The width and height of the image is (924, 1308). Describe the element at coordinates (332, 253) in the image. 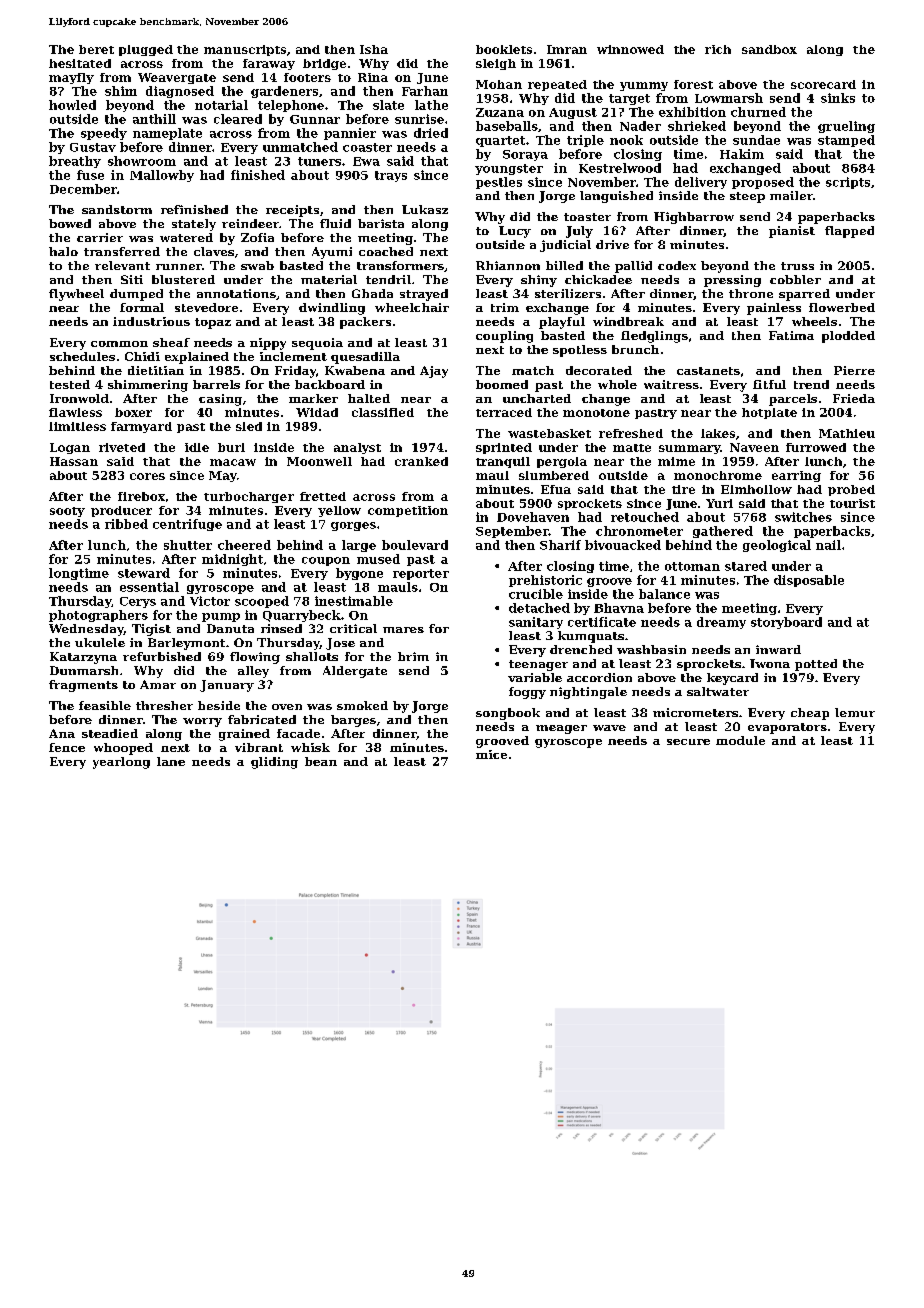

I see `Ayumi` at that location.
